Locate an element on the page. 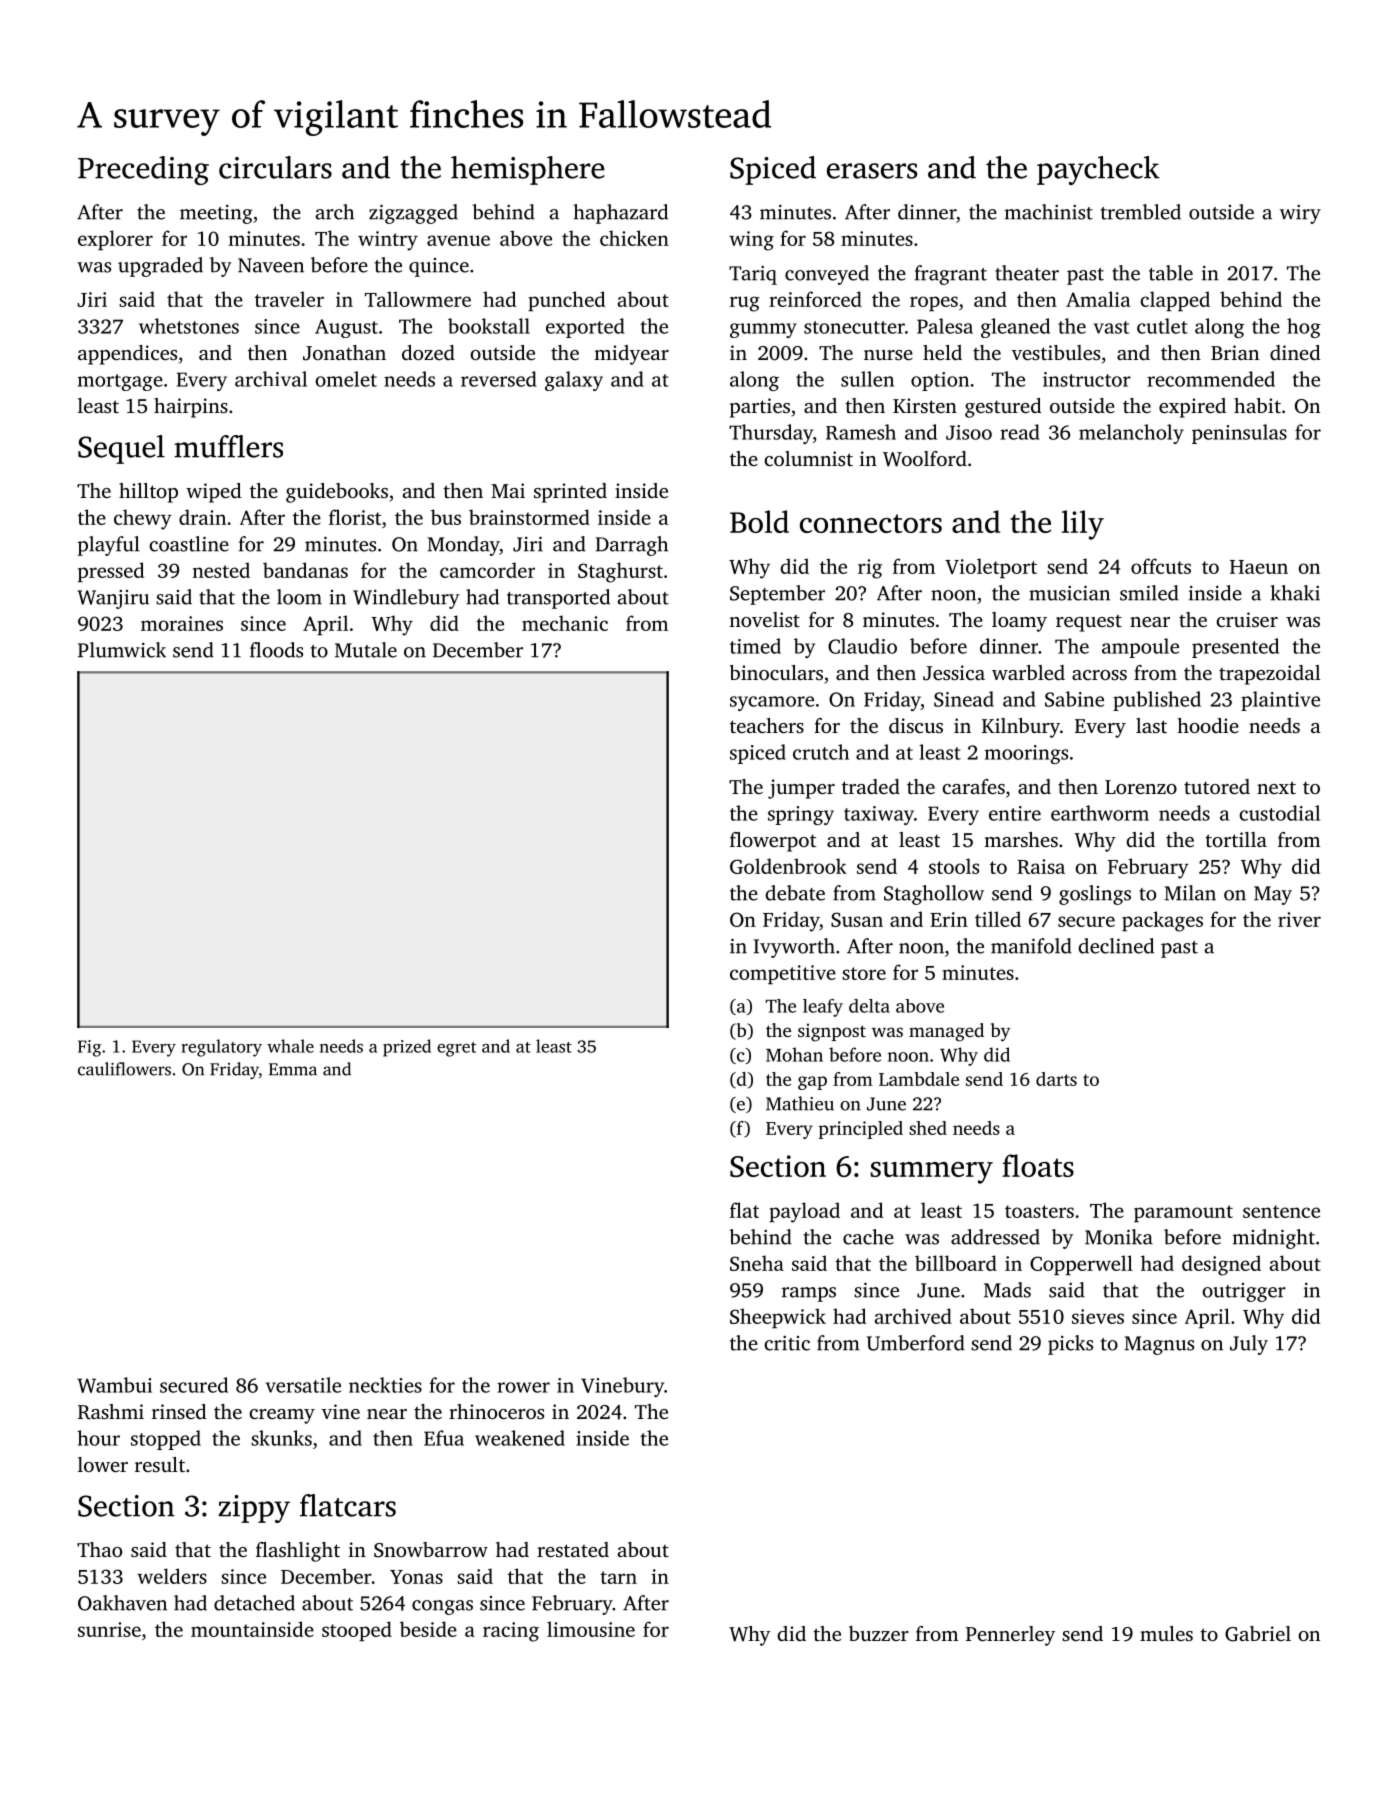 The image size is (1398, 1810). floats is located at coordinates (1038, 1165).
